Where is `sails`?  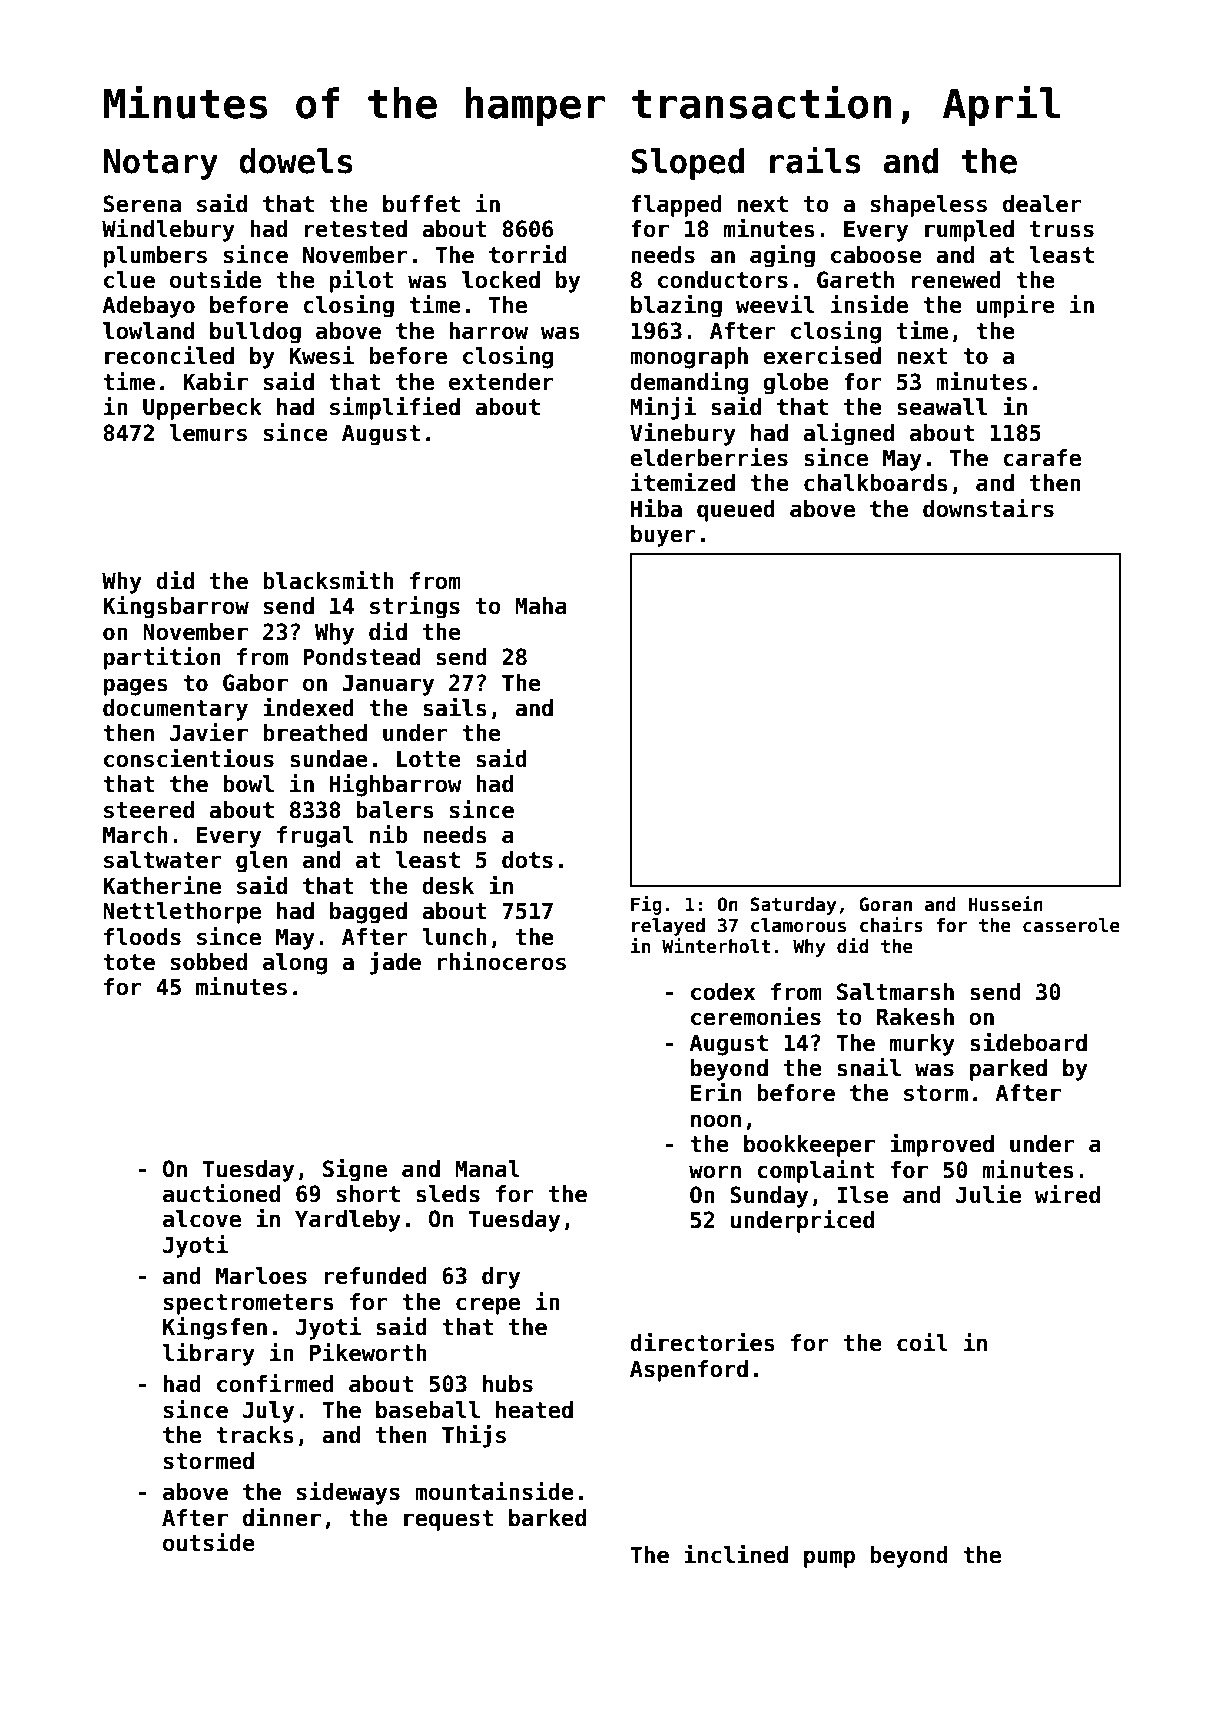 sails is located at coordinates (454, 707).
